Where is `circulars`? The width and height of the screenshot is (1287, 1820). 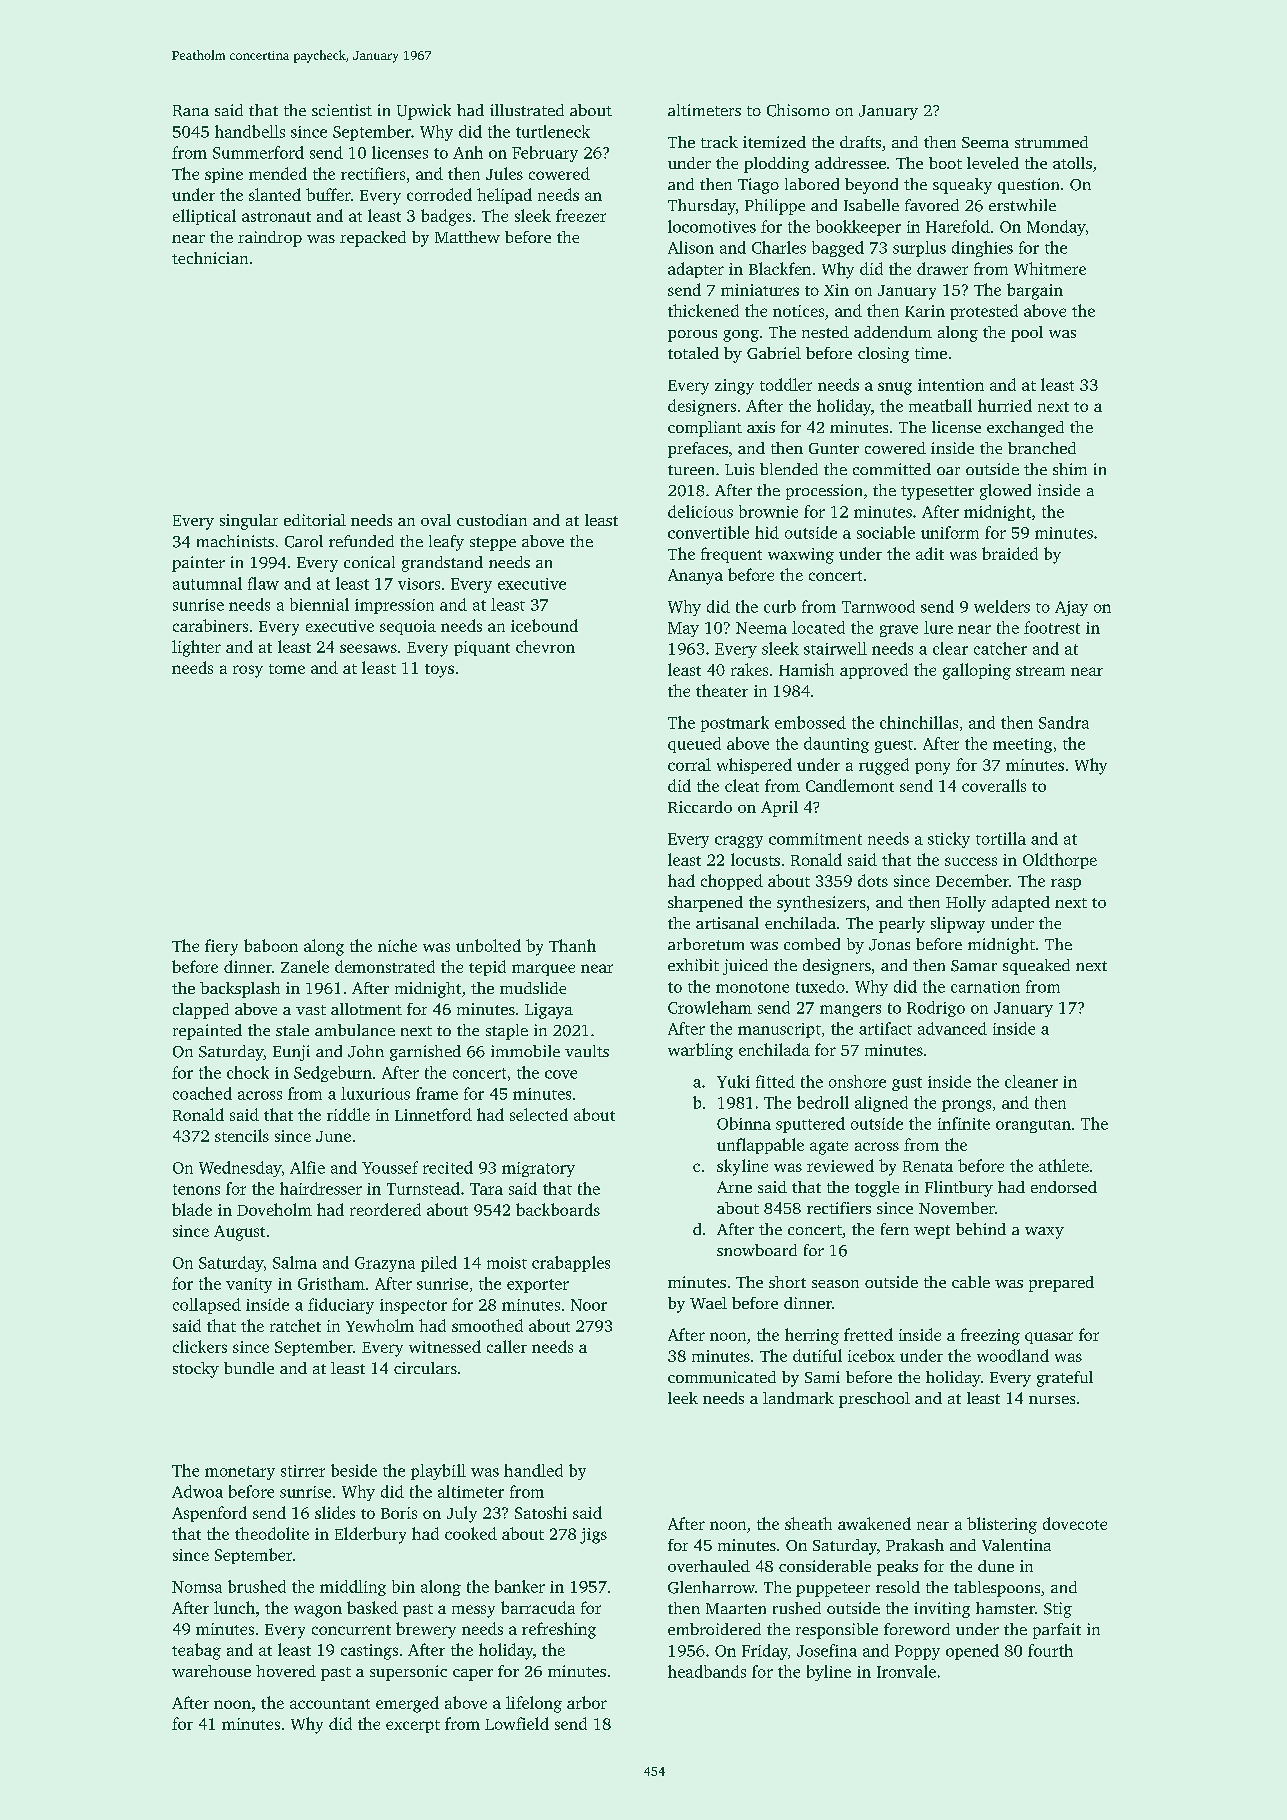 circulars is located at coordinates (425, 1368).
